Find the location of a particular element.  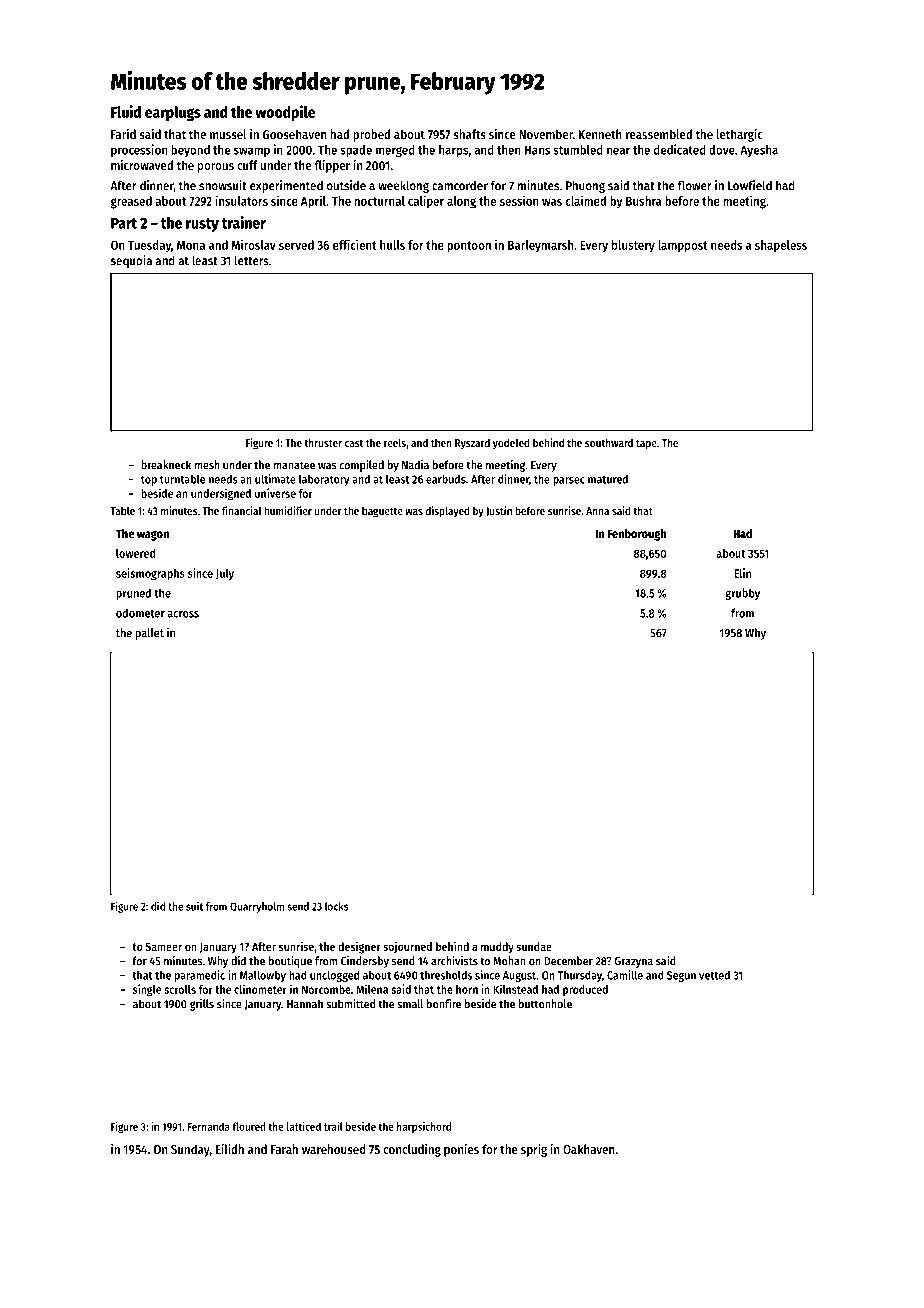

shafts is located at coordinates (470, 134).
